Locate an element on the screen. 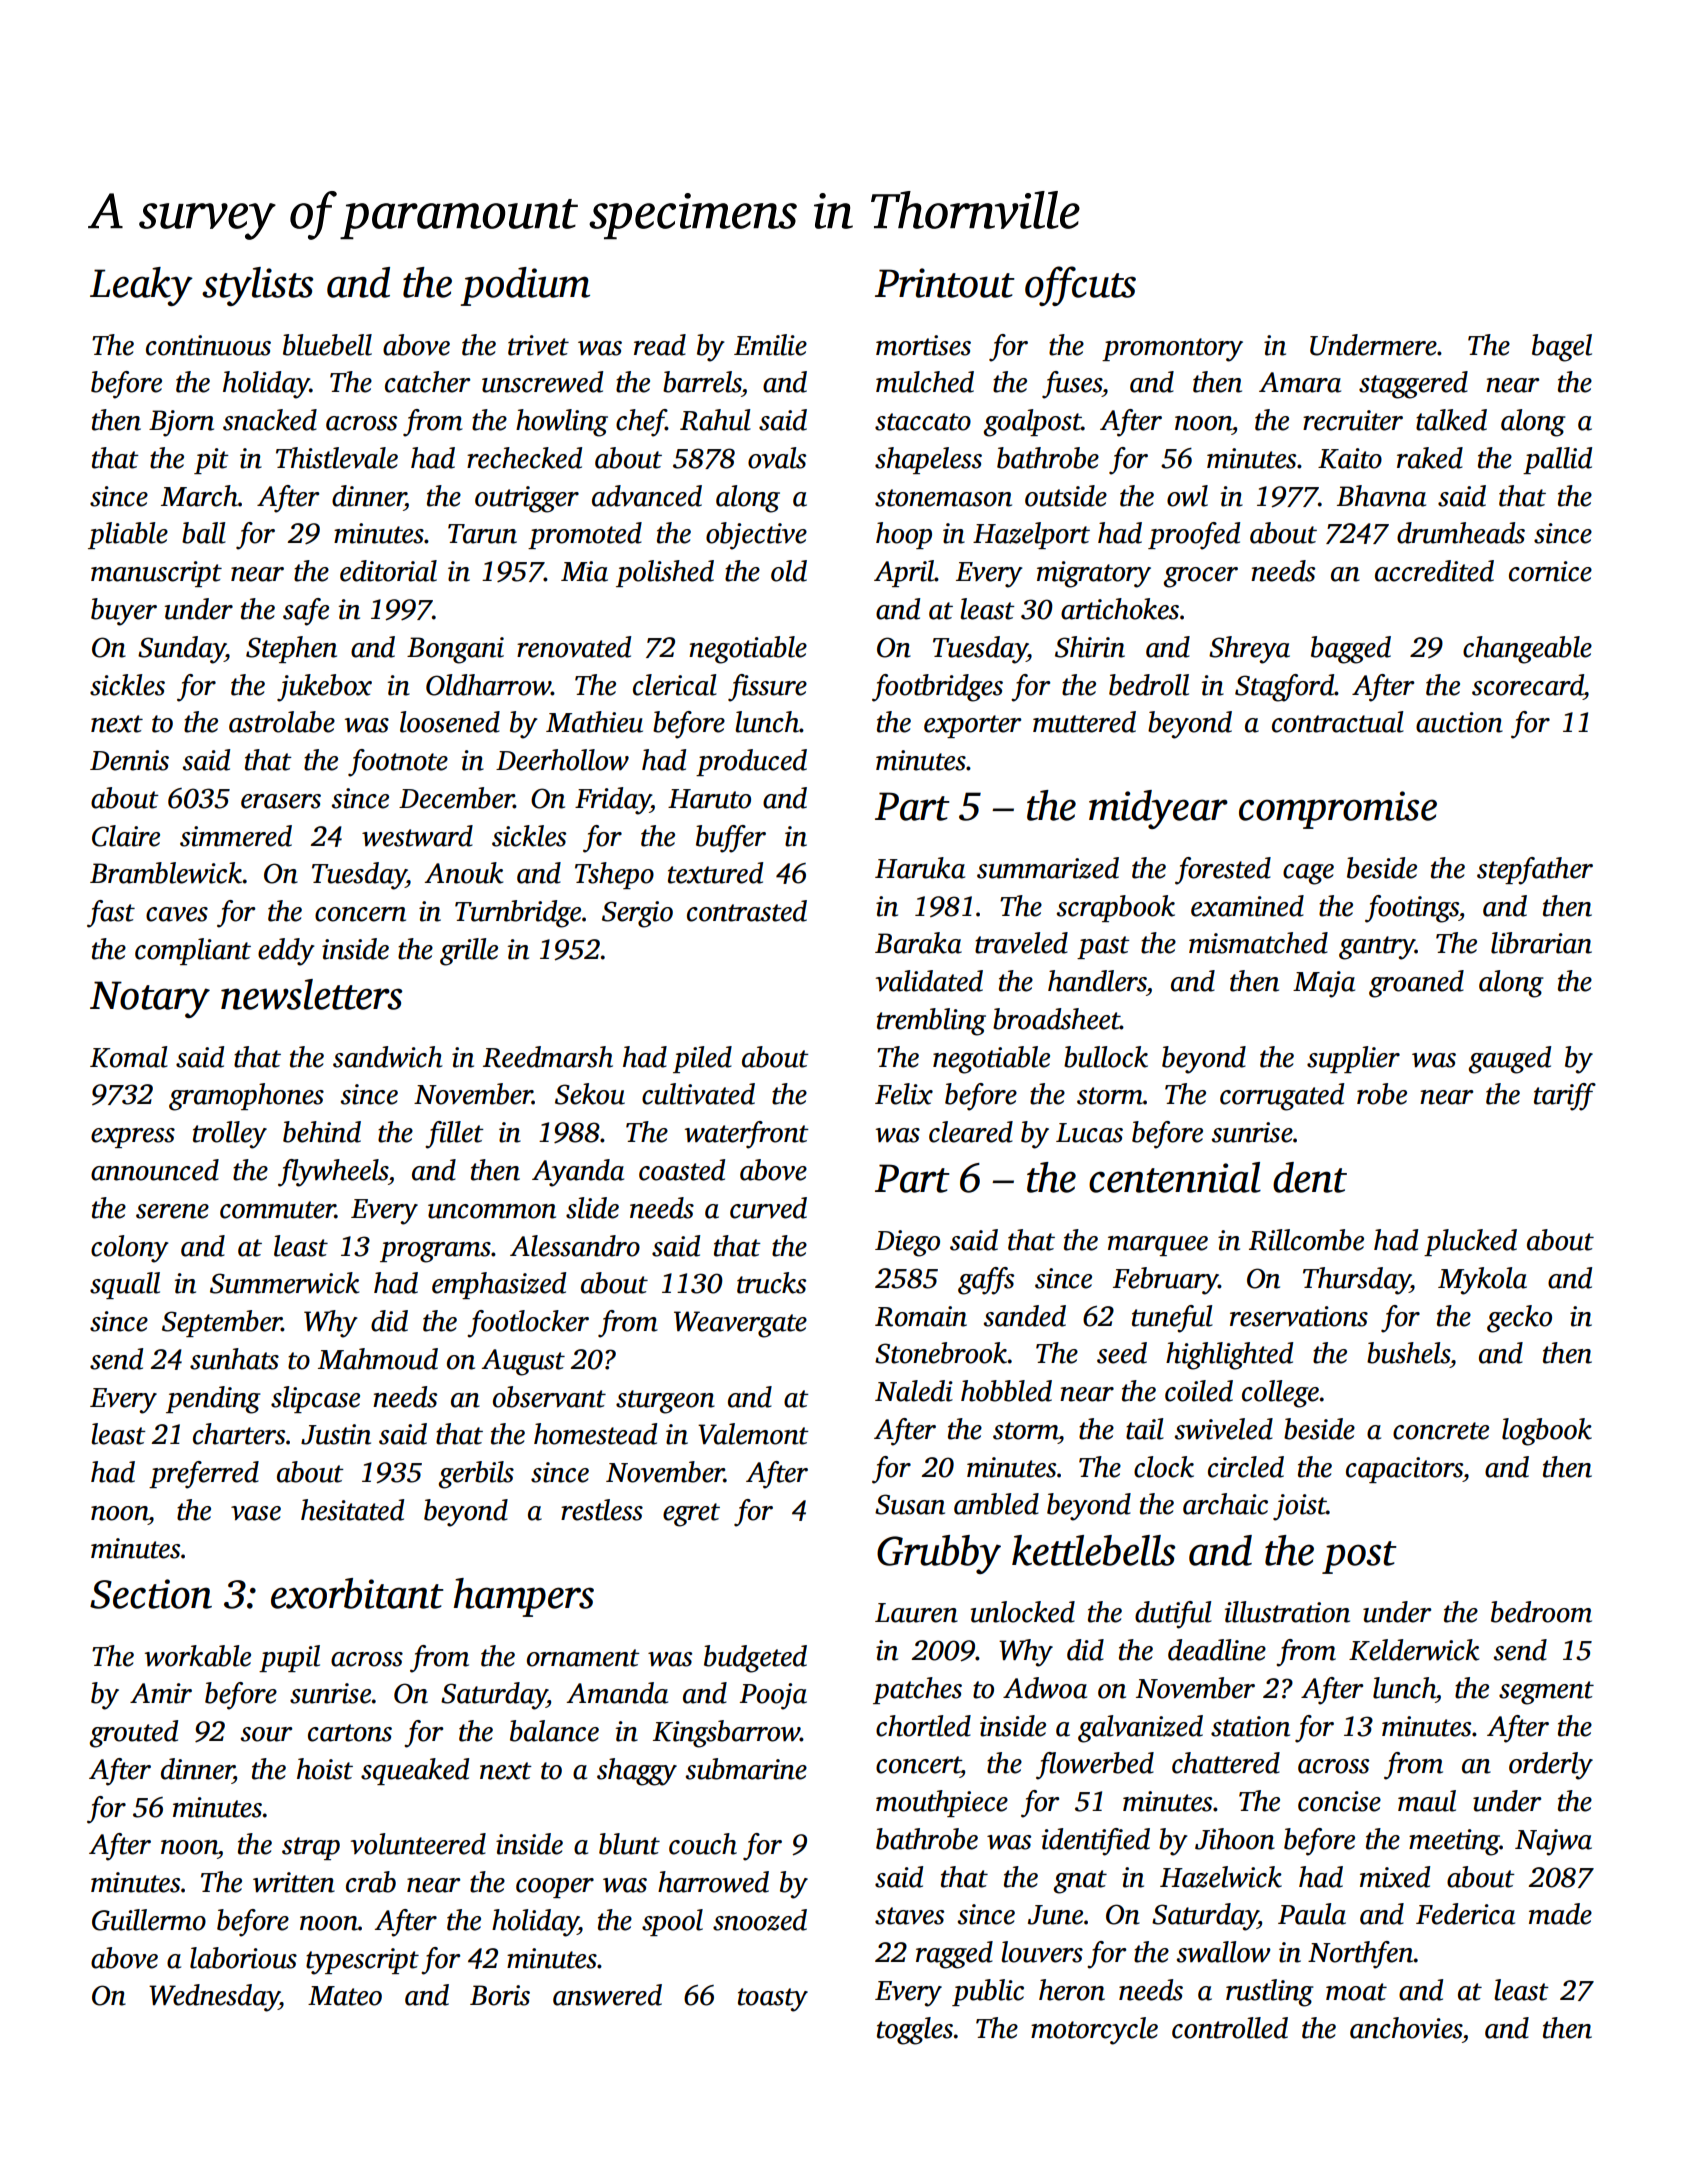 This screenshot has width=1683, height=2178. charters is located at coordinates (239, 1434).
